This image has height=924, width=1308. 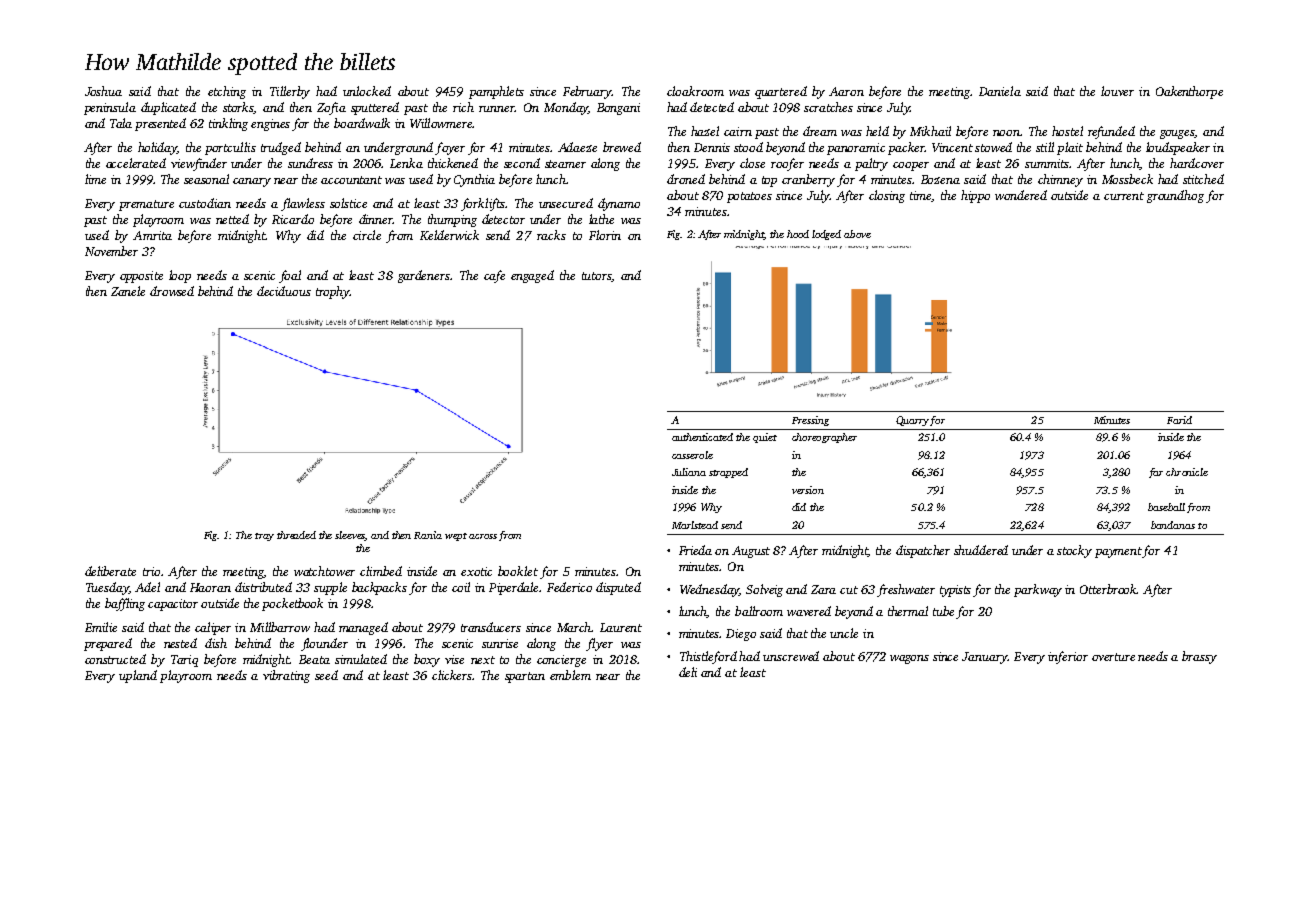 What do you see at coordinates (570, 675) in the image?
I see `emblem` at bounding box center [570, 675].
